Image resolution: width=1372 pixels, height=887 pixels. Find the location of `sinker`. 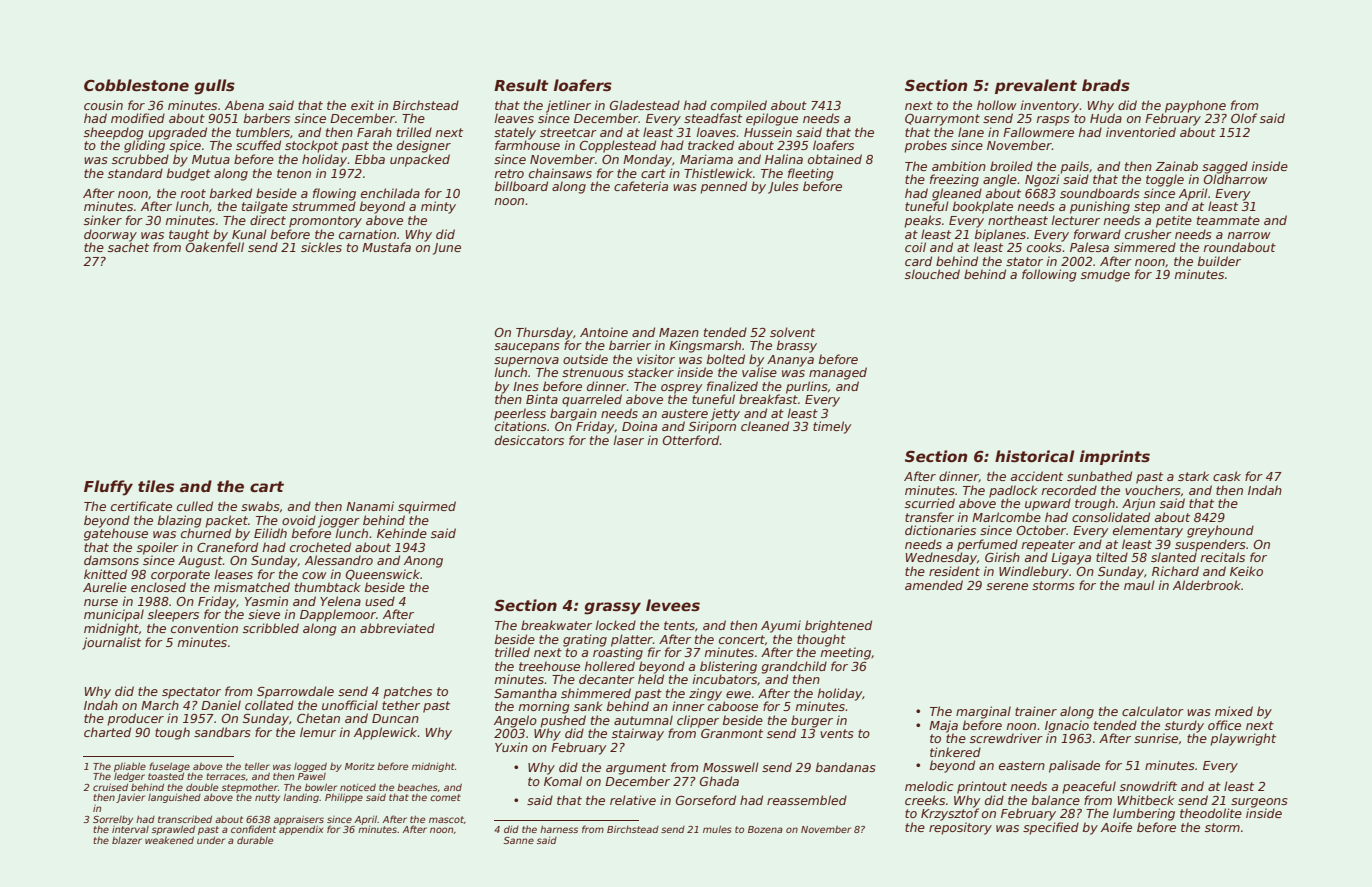

sinker is located at coordinates (103, 220).
